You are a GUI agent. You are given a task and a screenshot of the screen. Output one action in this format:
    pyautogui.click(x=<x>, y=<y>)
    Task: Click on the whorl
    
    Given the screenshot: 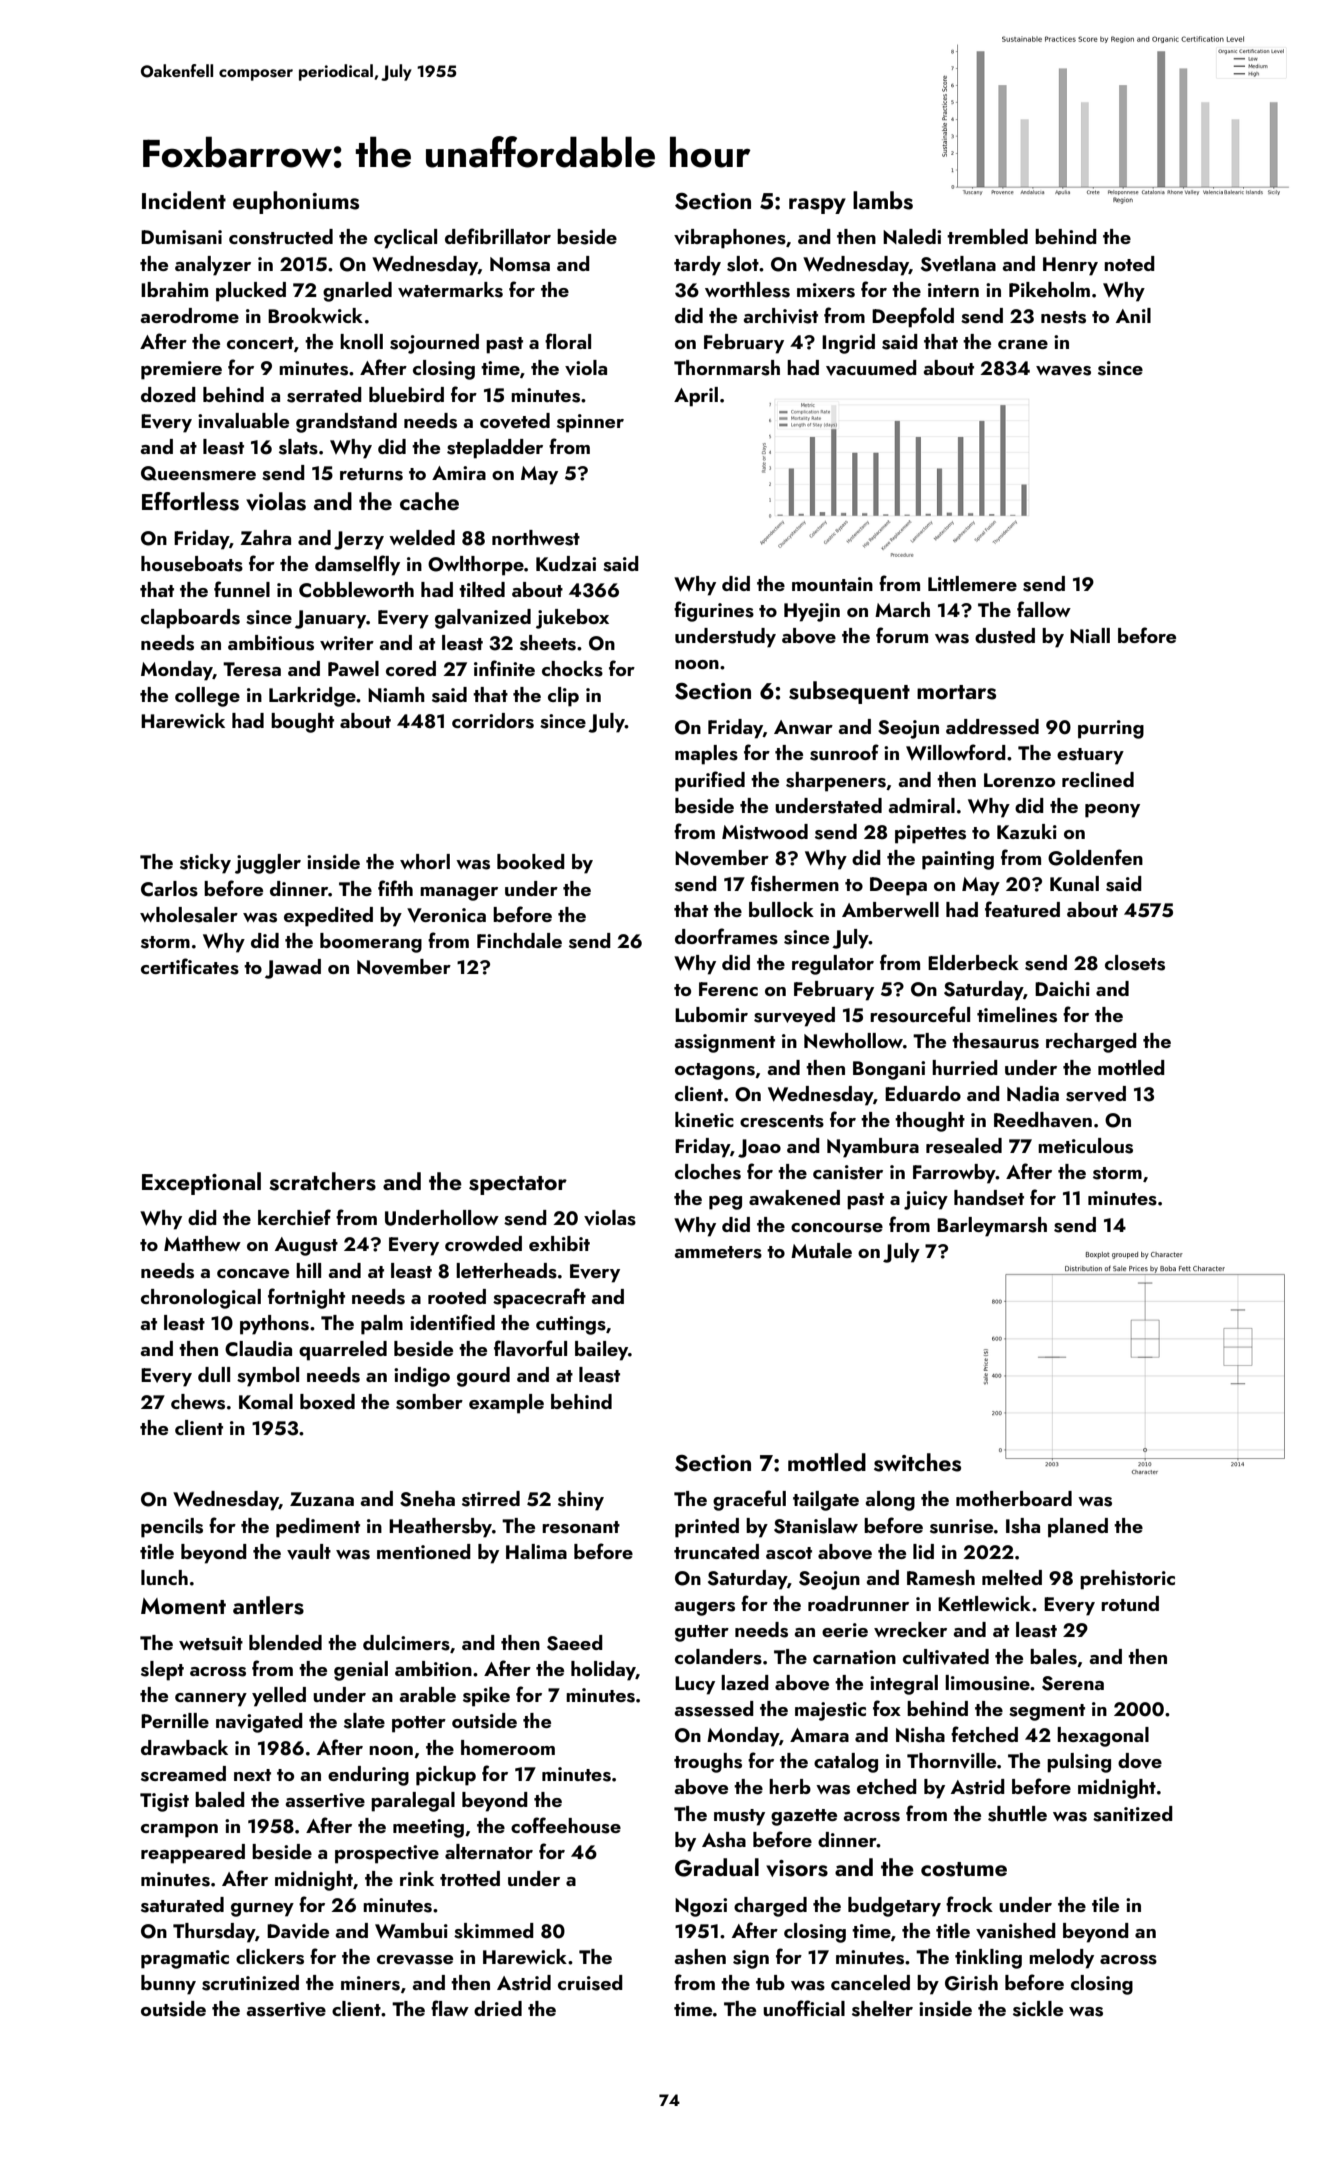 What is the action you would take?
    pyautogui.click(x=425, y=861)
